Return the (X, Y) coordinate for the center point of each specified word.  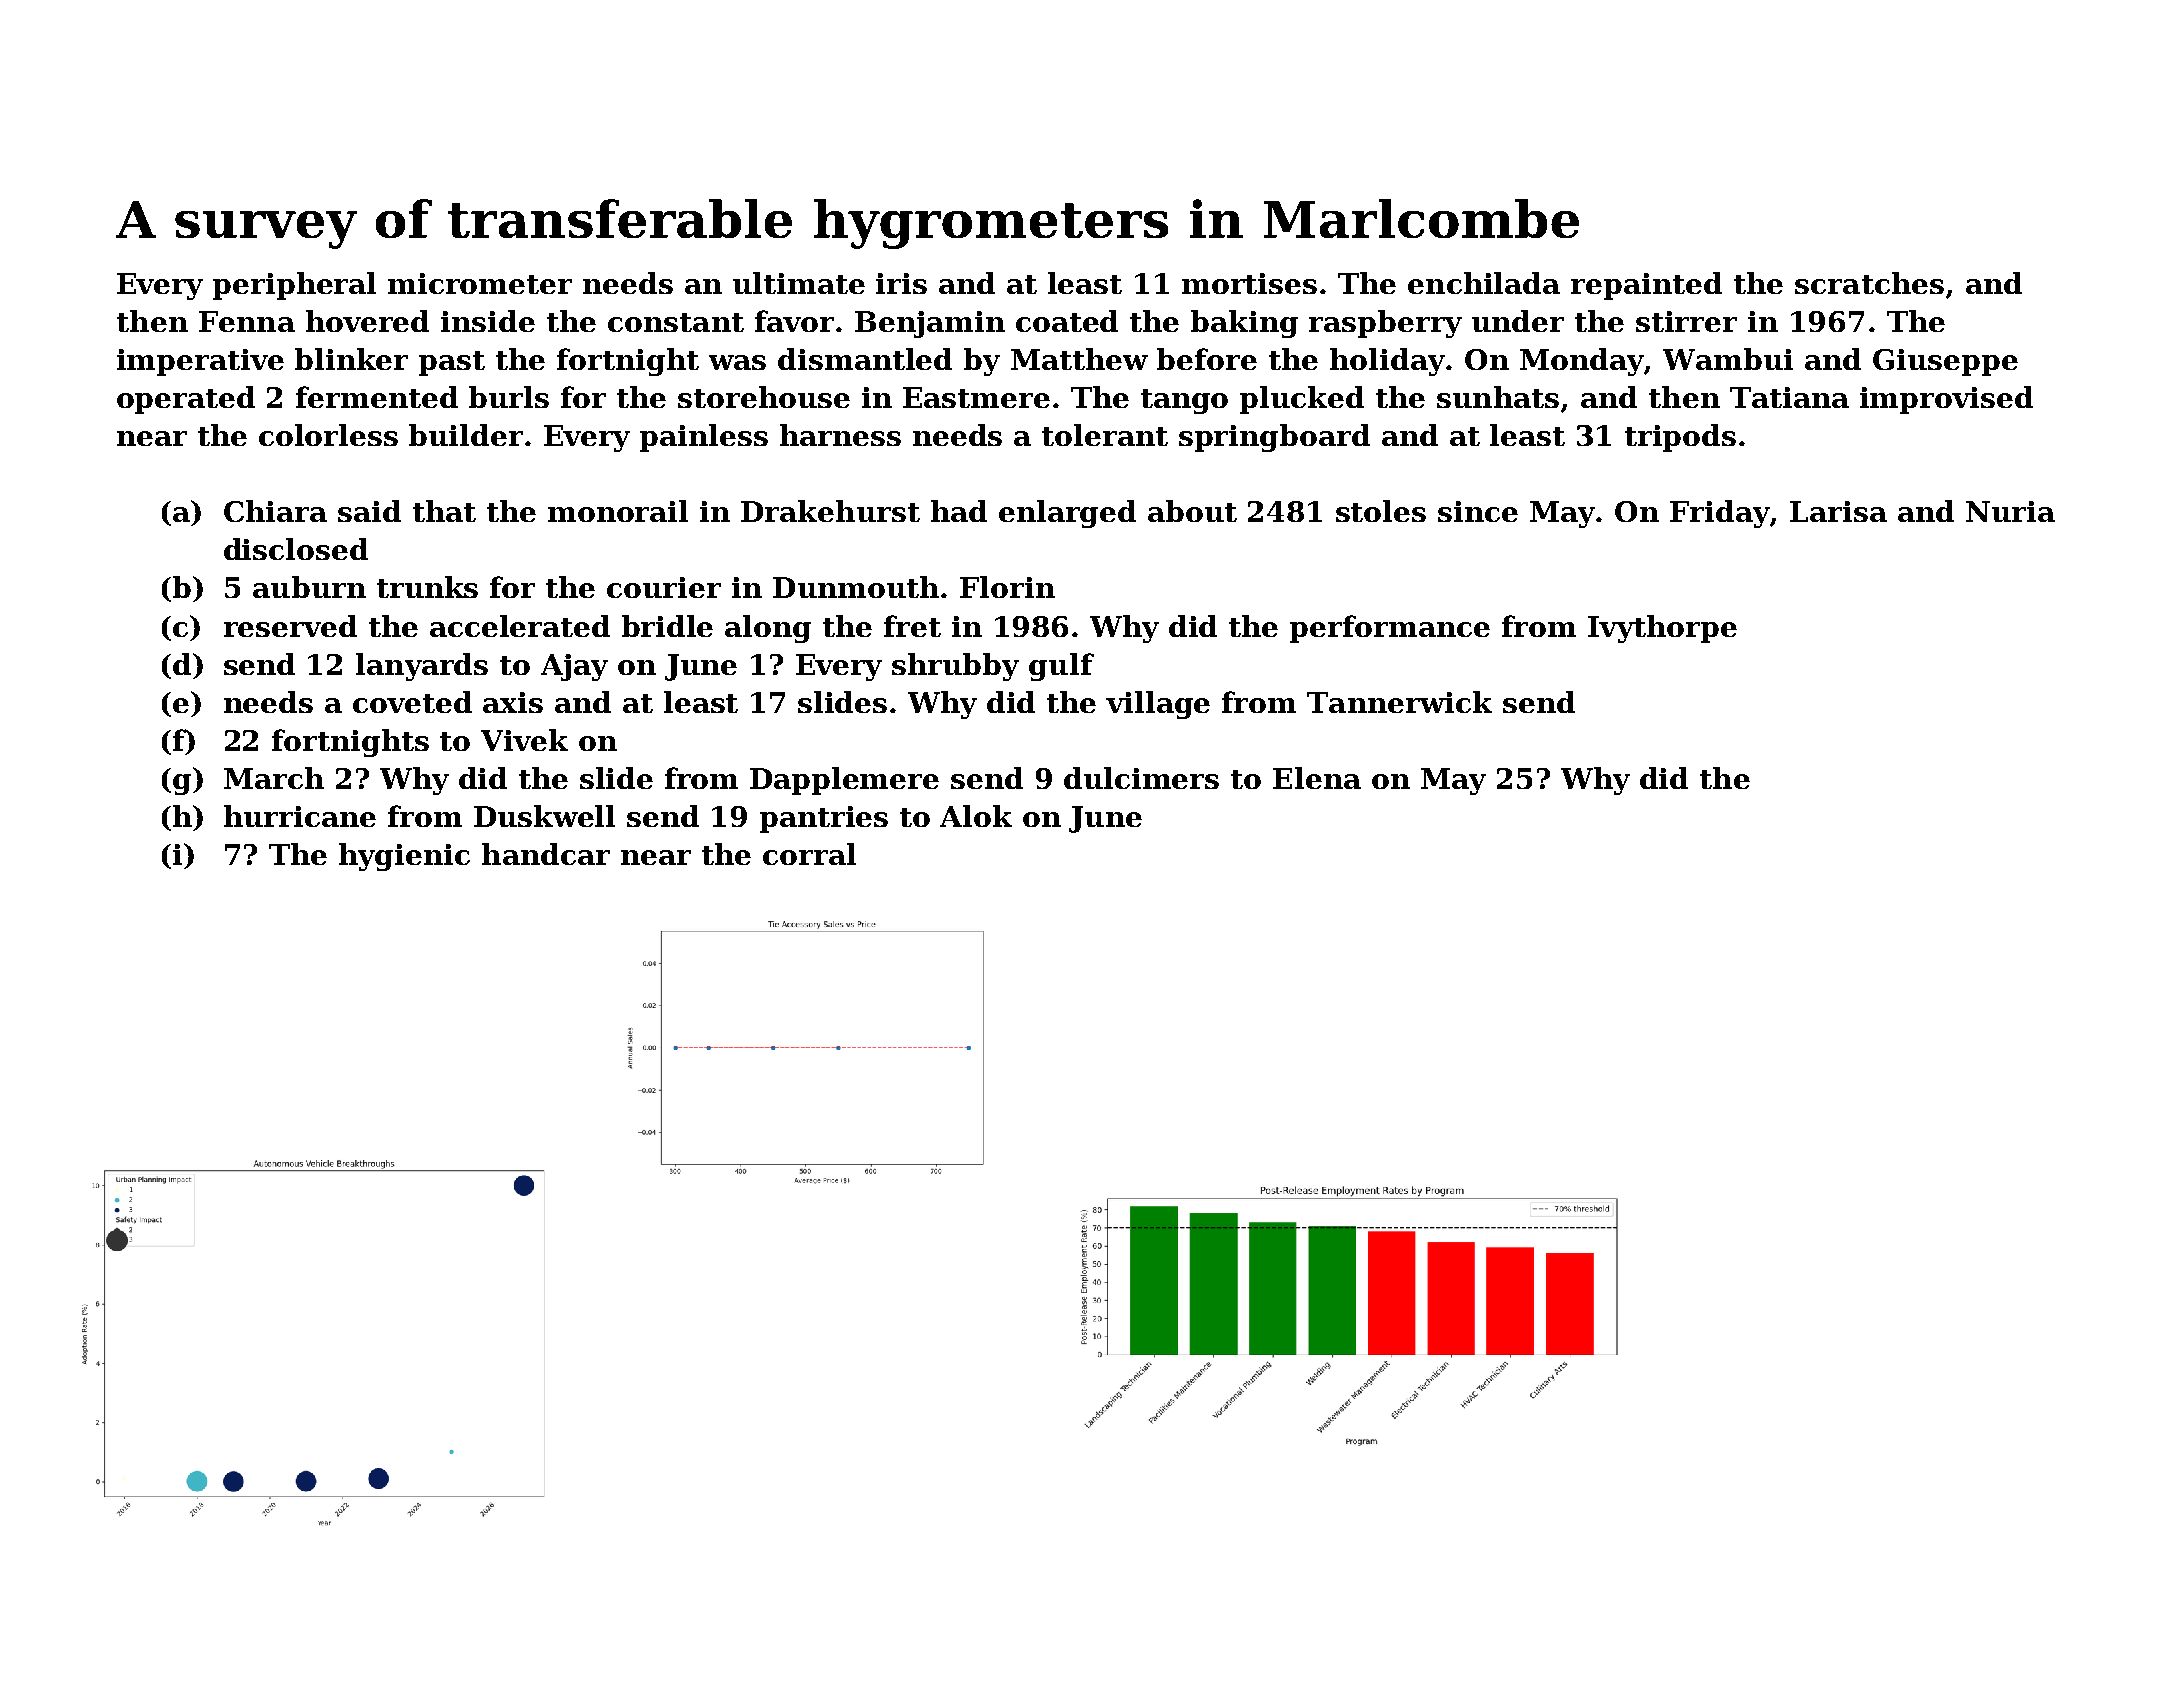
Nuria (2010, 511)
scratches (1869, 283)
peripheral (294, 286)
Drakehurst (830, 511)
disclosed (296, 549)
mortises (1249, 283)
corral (809, 854)
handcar (546, 854)
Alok (976, 816)
